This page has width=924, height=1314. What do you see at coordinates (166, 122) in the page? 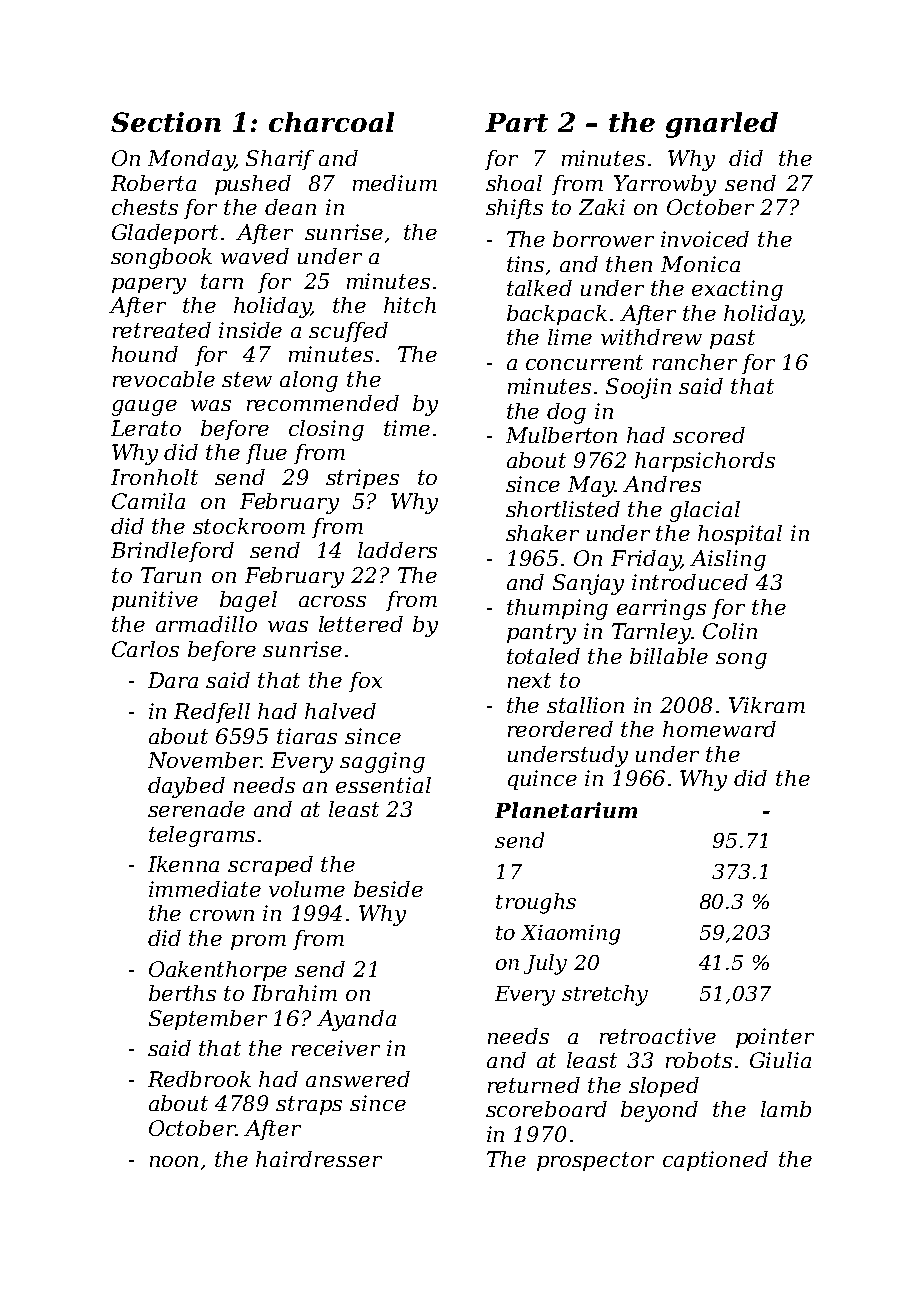
I see `Section` at bounding box center [166, 122].
